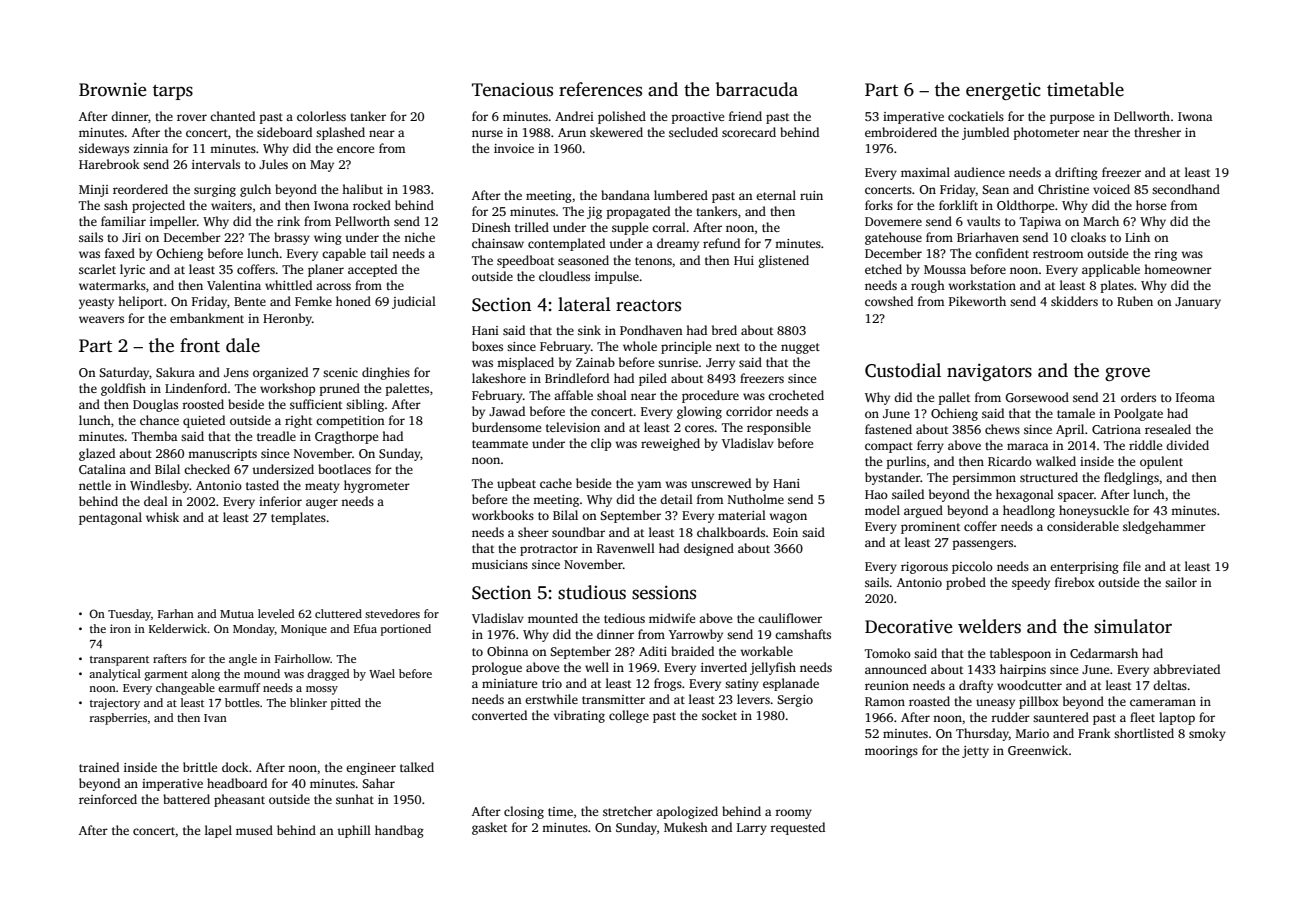  I want to click on barracuda, so click(757, 89).
